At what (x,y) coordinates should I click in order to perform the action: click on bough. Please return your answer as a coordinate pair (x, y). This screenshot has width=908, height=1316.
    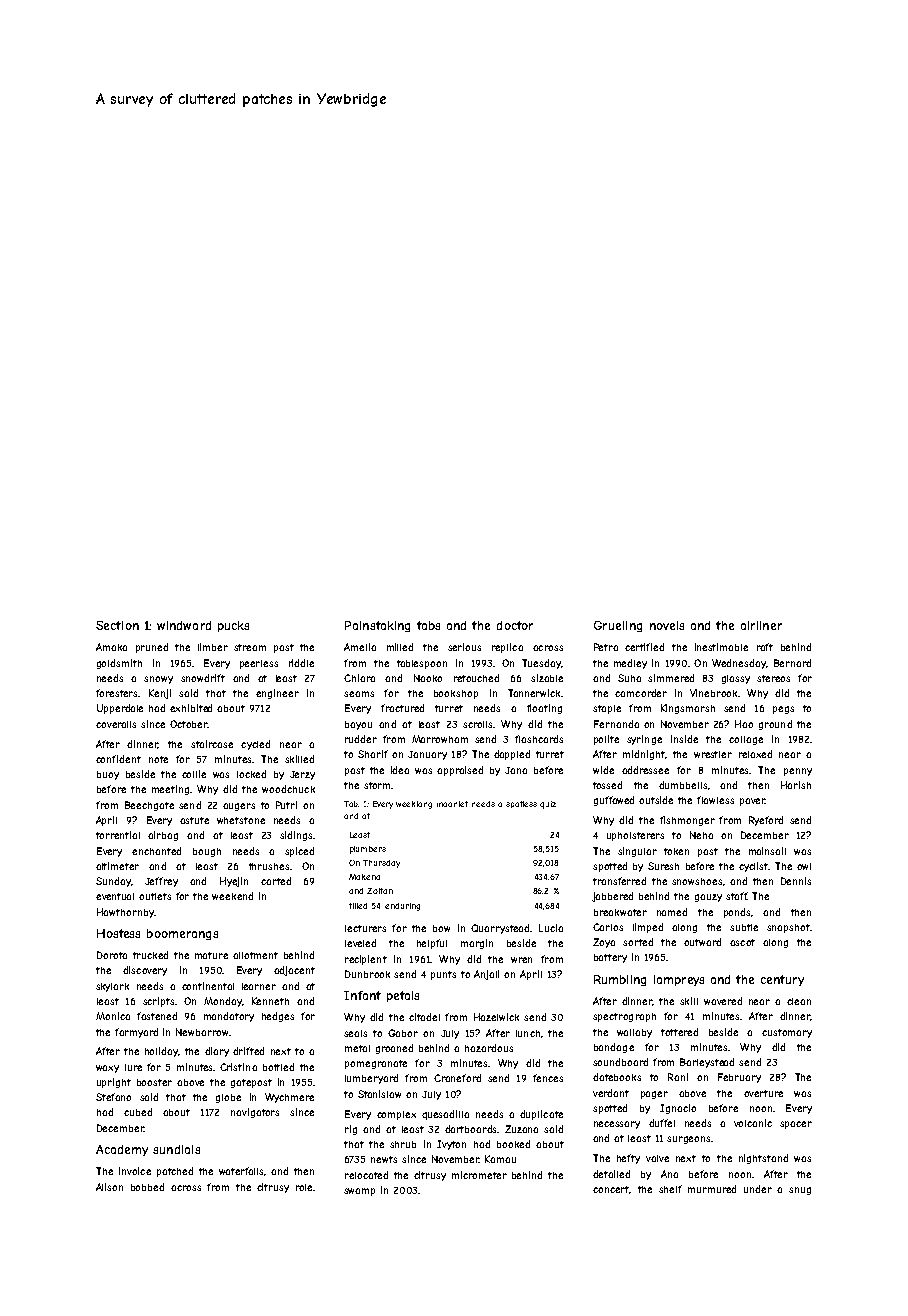
    Looking at the image, I should click on (207, 852).
